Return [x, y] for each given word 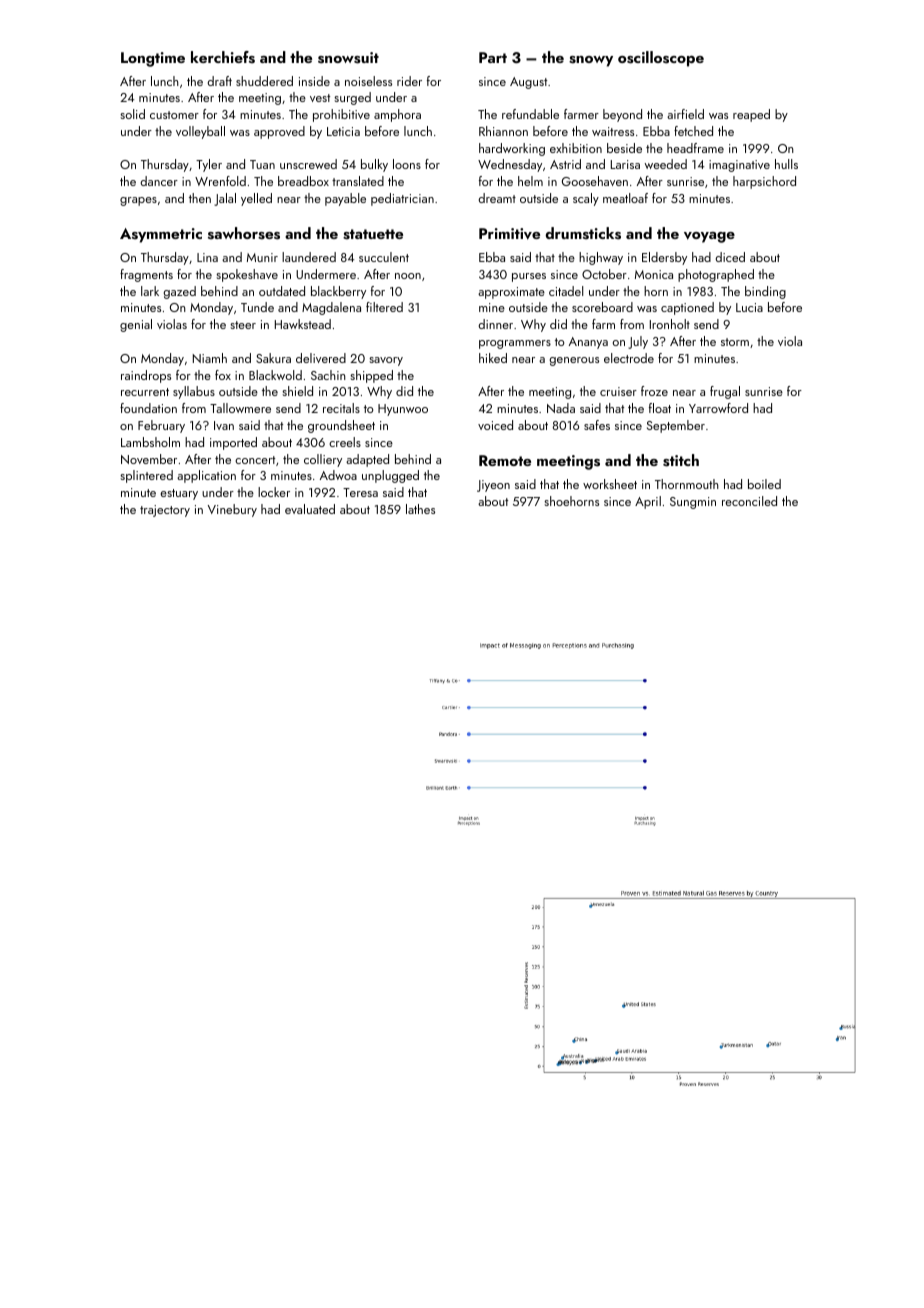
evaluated [310, 509]
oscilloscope [661, 59]
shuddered [264, 81]
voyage [709, 237]
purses [529, 277]
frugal [725, 392]
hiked [493, 358]
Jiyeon [493, 486]
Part [493, 57]
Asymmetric [161, 235]
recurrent [145, 392]
